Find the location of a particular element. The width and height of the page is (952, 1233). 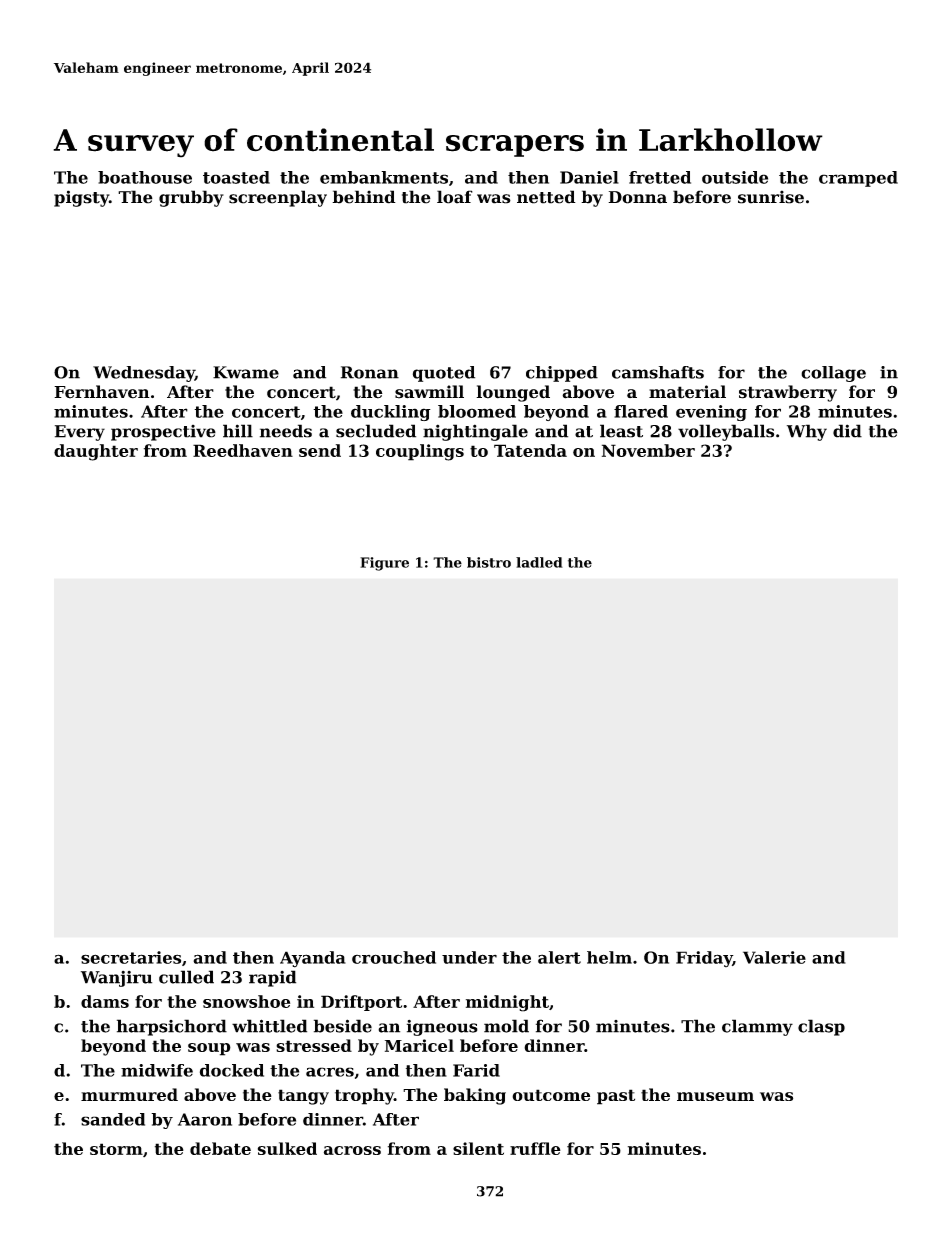

bistro is located at coordinates (489, 562).
